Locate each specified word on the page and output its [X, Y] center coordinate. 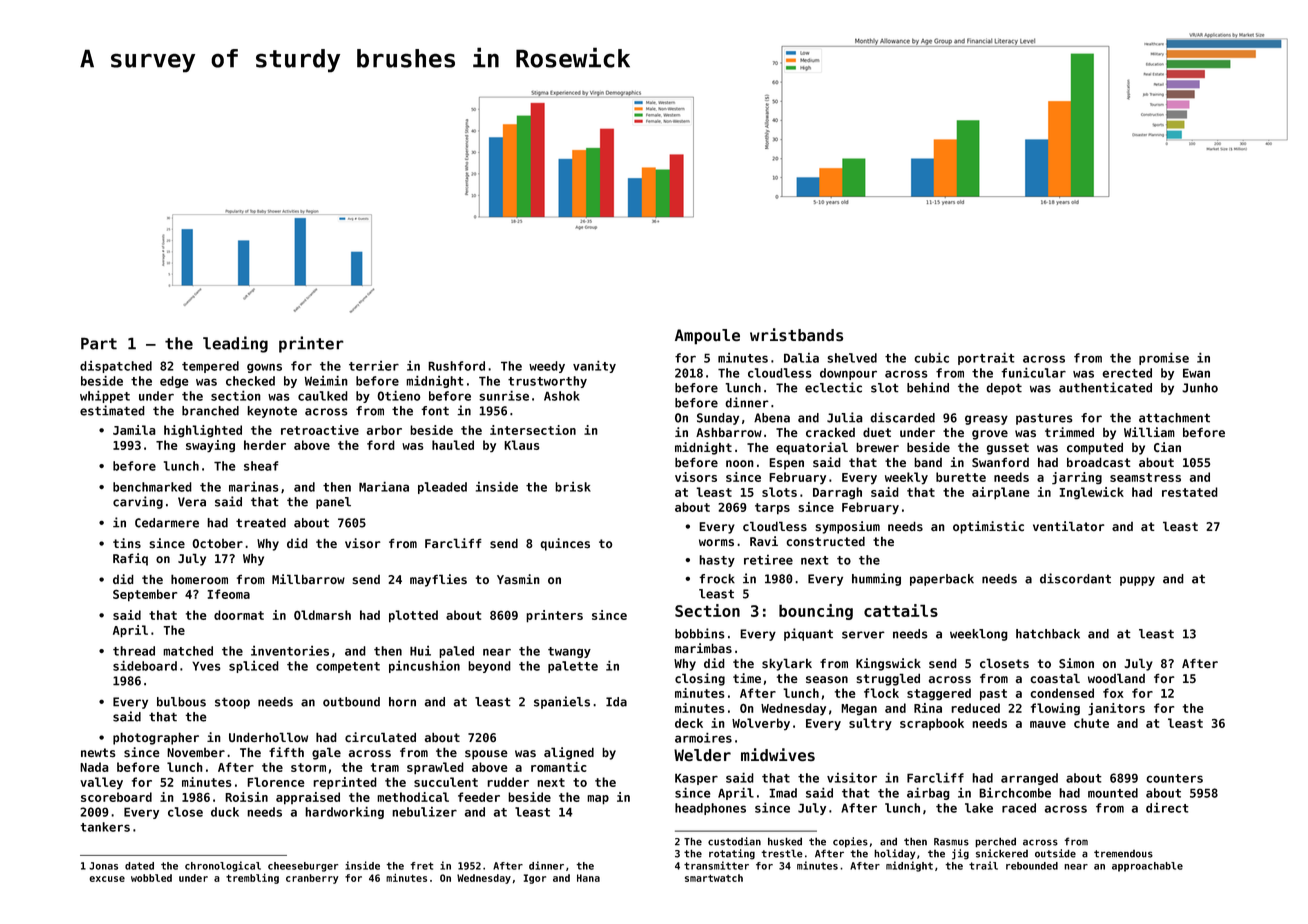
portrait [986, 359]
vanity [594, 367]
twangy [569, 652]
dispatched [116, 367]
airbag [928, 794]
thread [134, 651]
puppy [1137, 581]
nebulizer [424, 812]
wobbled [151, 878]
